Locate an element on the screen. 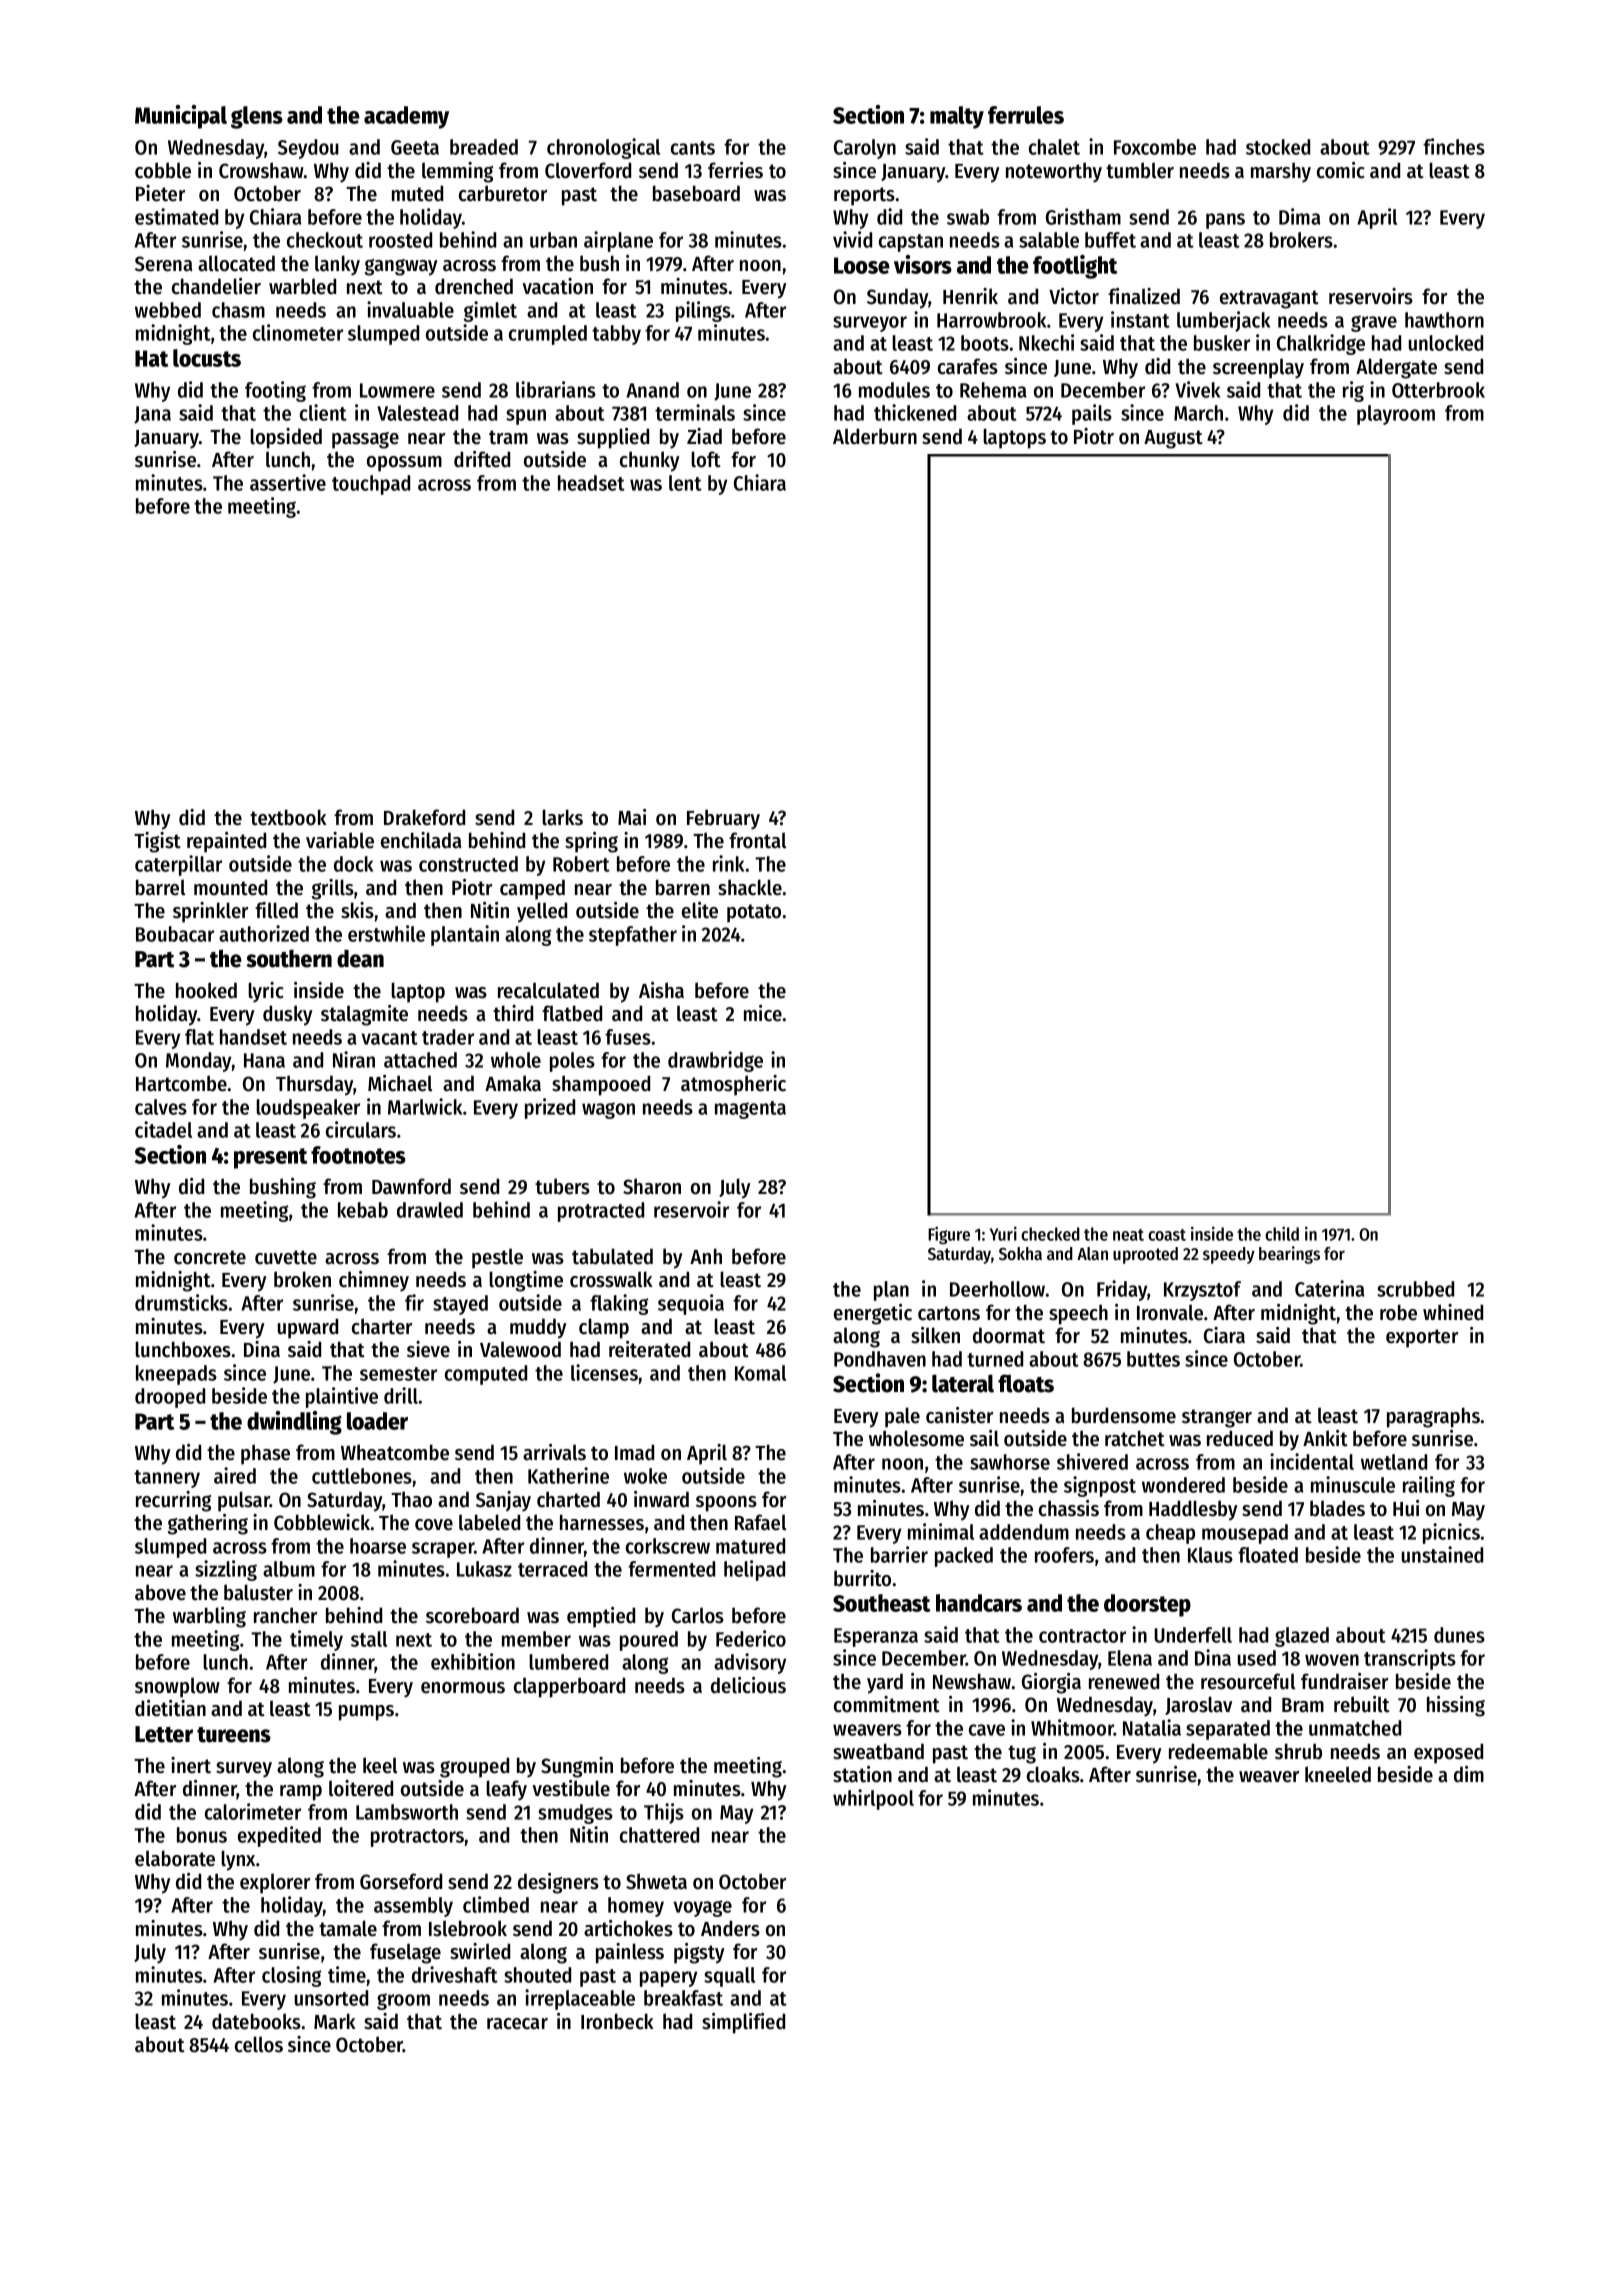 The height and width of the screenshot is (2292, 1620). finches is located at coordinates (1454, 146).
